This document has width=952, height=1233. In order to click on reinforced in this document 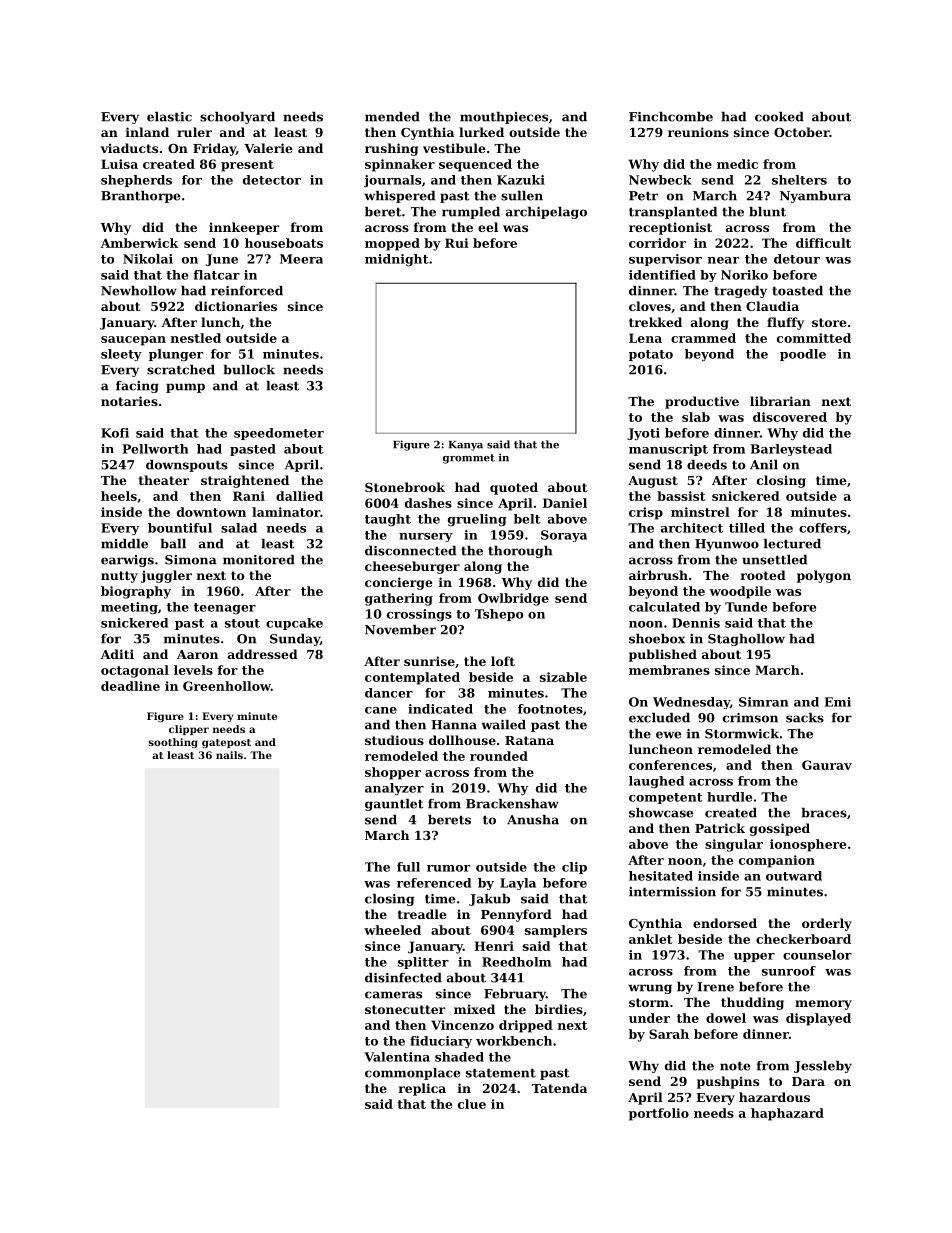, I will do `click(247, 291)`.
